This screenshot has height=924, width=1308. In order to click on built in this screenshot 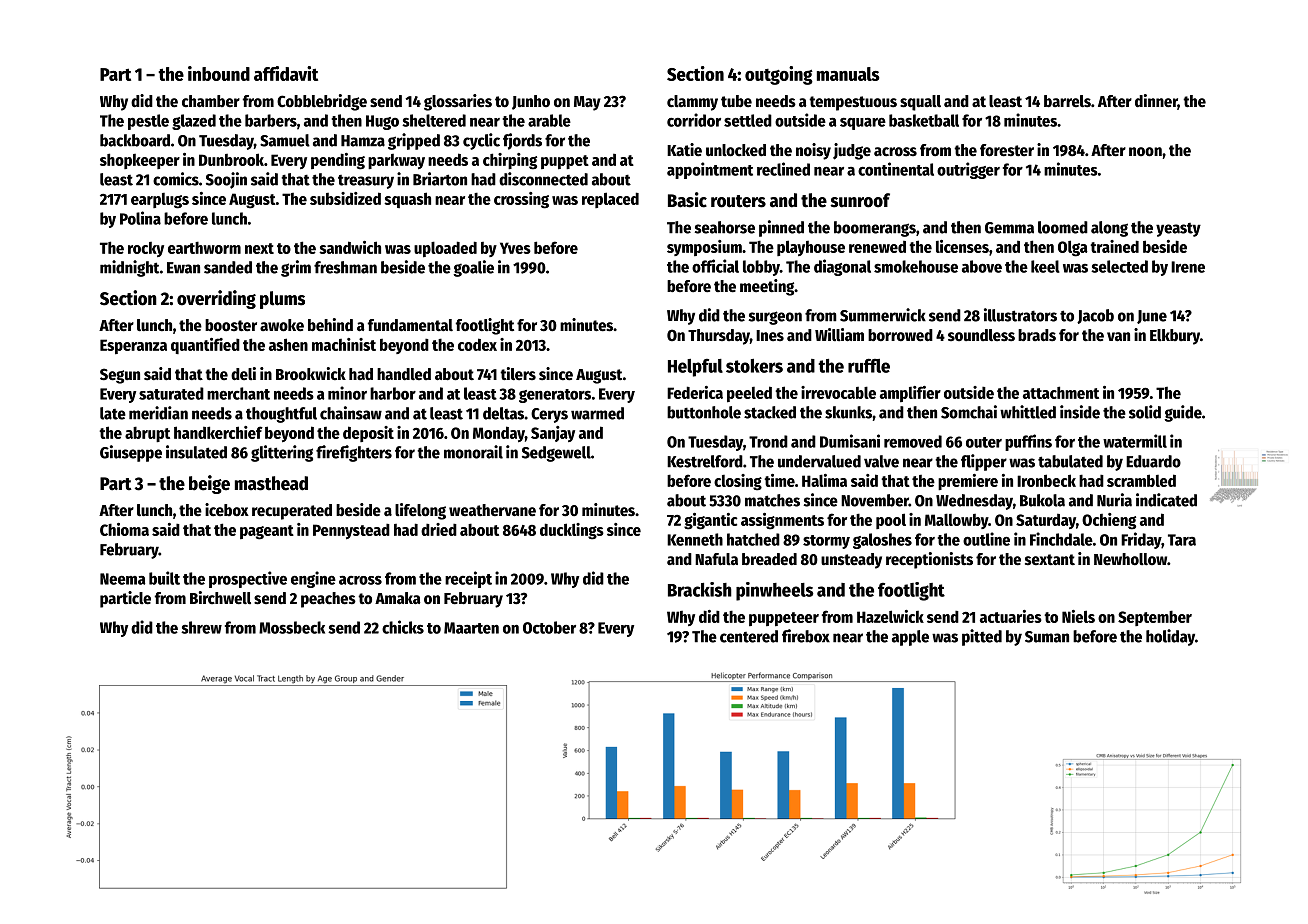, I will do `click(164, 578)`.
